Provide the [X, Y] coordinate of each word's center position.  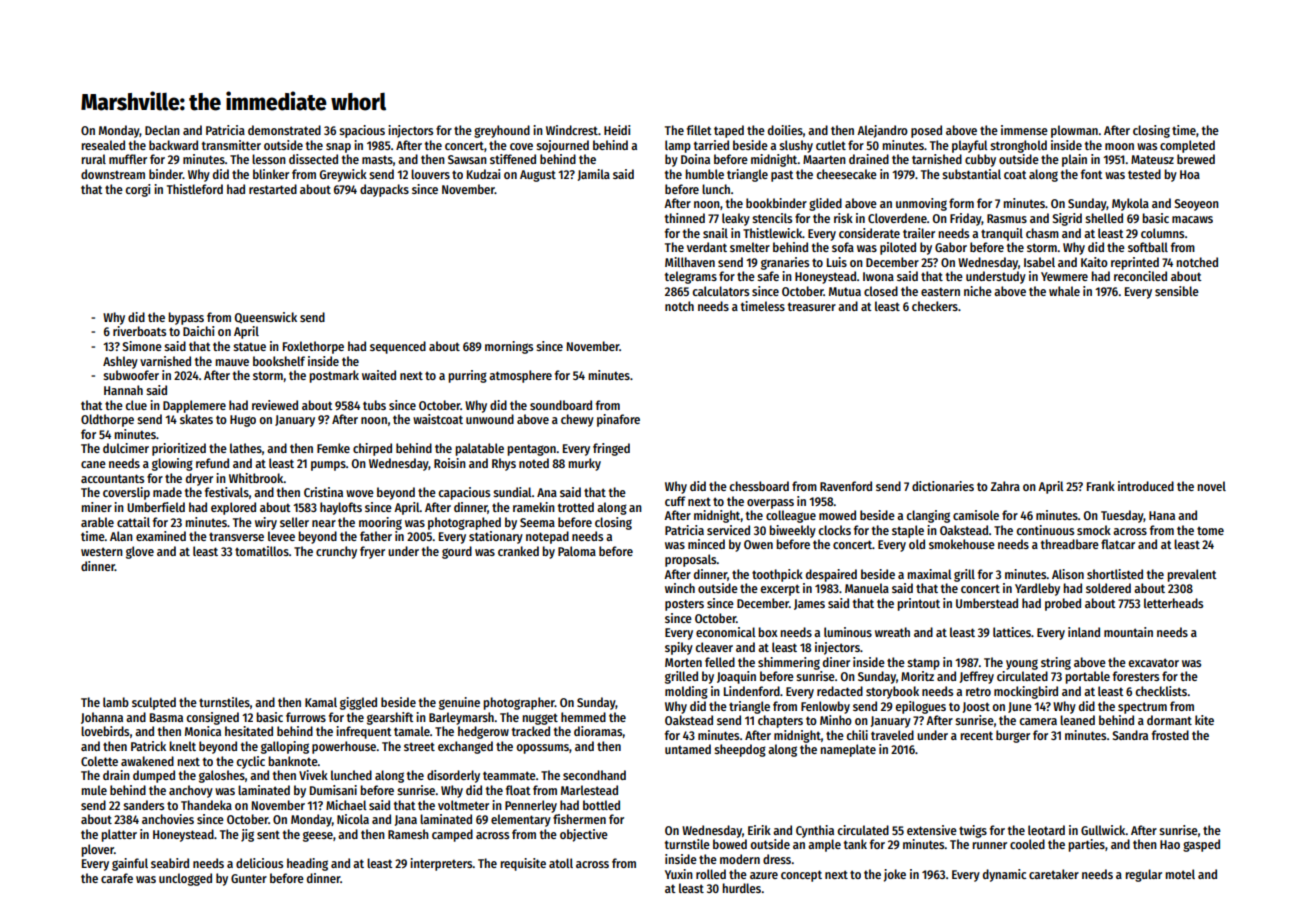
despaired [831, 575]
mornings [509, 347]
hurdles [741, 888]
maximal [929, 574]
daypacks [384, 190]
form [961, 203]
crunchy [336, 552]
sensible [1177, 291]
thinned [685, 218]
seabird [170, 863]
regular [1143, 875]
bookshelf [279, 361]
